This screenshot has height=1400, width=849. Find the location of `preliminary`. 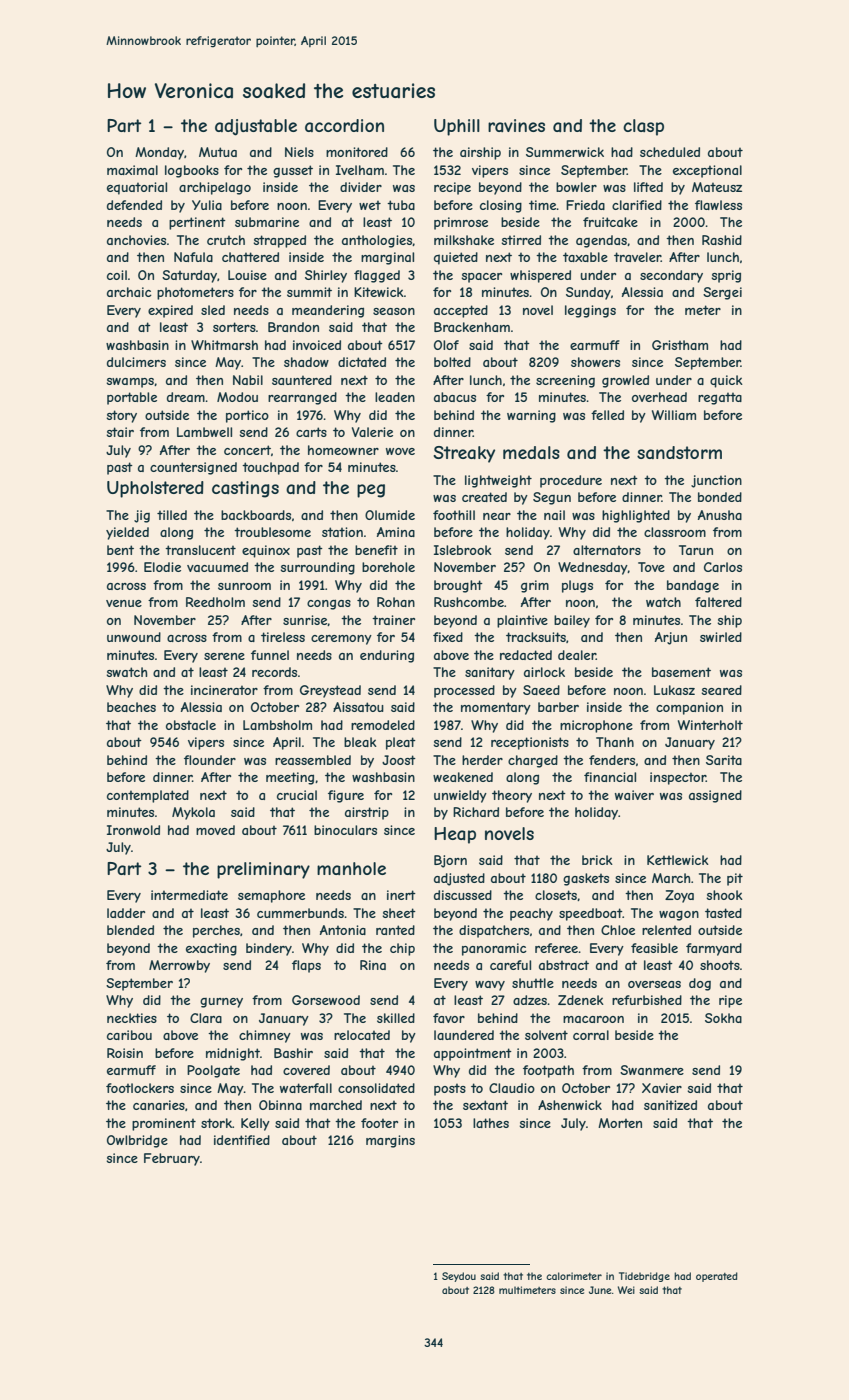

preliminary is located at coordinates (263, 870).
